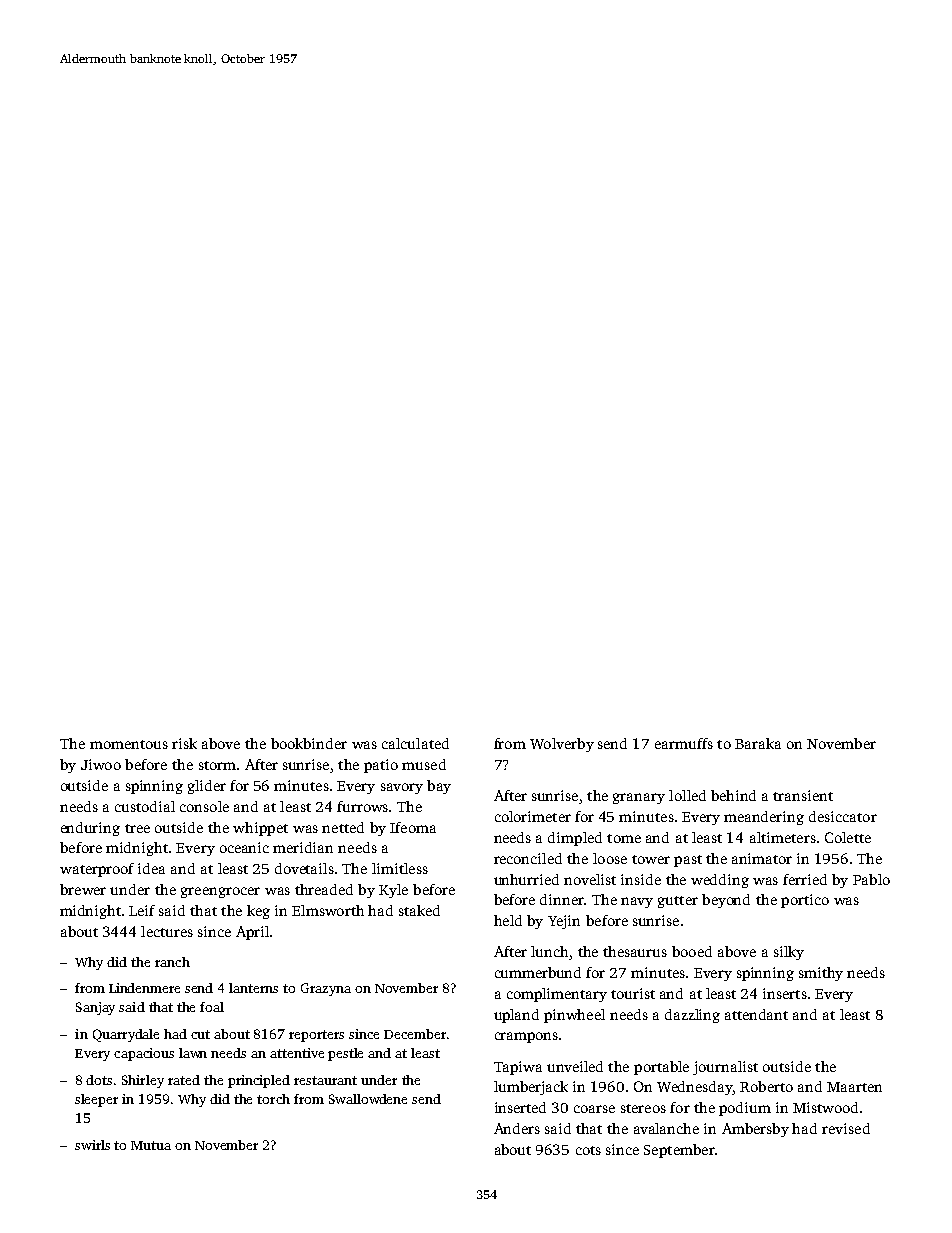 Image resolution: width=952 pixels, height=1233 pixels. Describe the element at coordinates (821, 974) in the image. I see `smithy` at that location.
